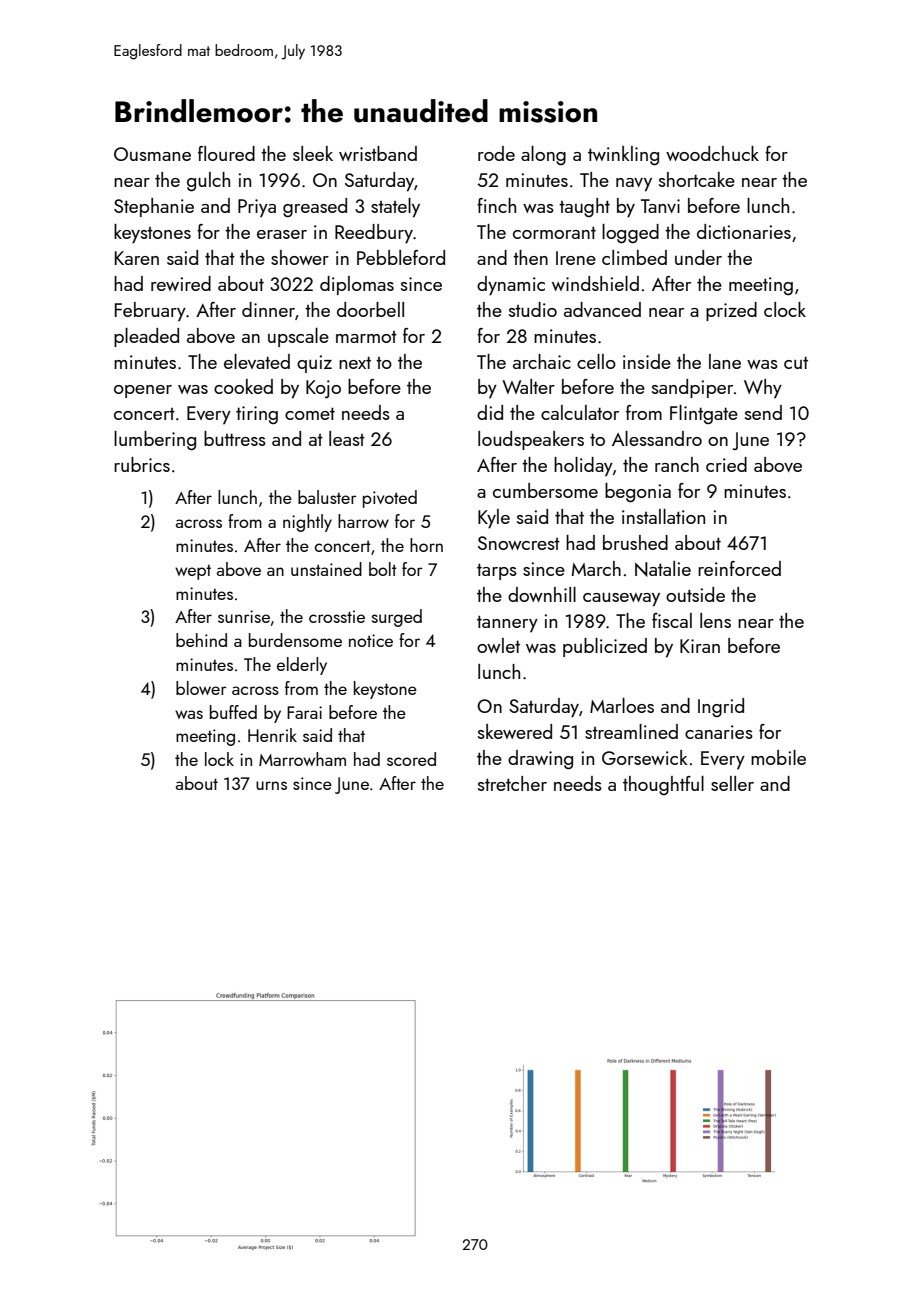  Describe the element at coordinates (208, 182) in the page. I see `gulch` at that location.
